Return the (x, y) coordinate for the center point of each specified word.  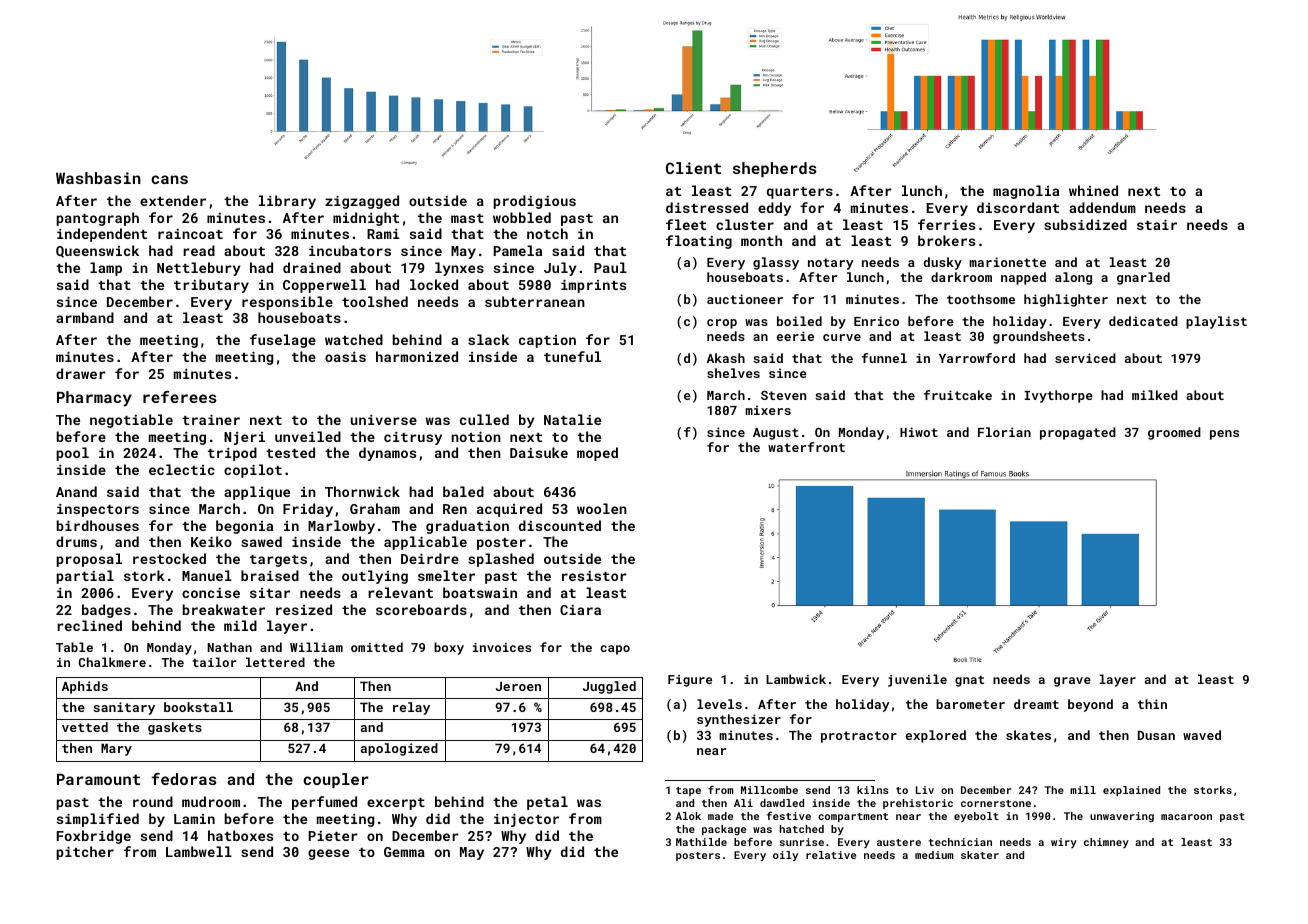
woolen (602, 508)
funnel (884, 358)
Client (693, 168)
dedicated (1143, 321)
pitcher (85, 853)
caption (547, 341)
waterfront (806, 447)
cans (169, 179)
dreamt (1036, 704)
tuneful (572, 356)
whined (1093, 190)
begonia (244, 527)
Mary (116, 749)
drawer (81, 373)
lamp (106, 269)
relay (411, 708)
